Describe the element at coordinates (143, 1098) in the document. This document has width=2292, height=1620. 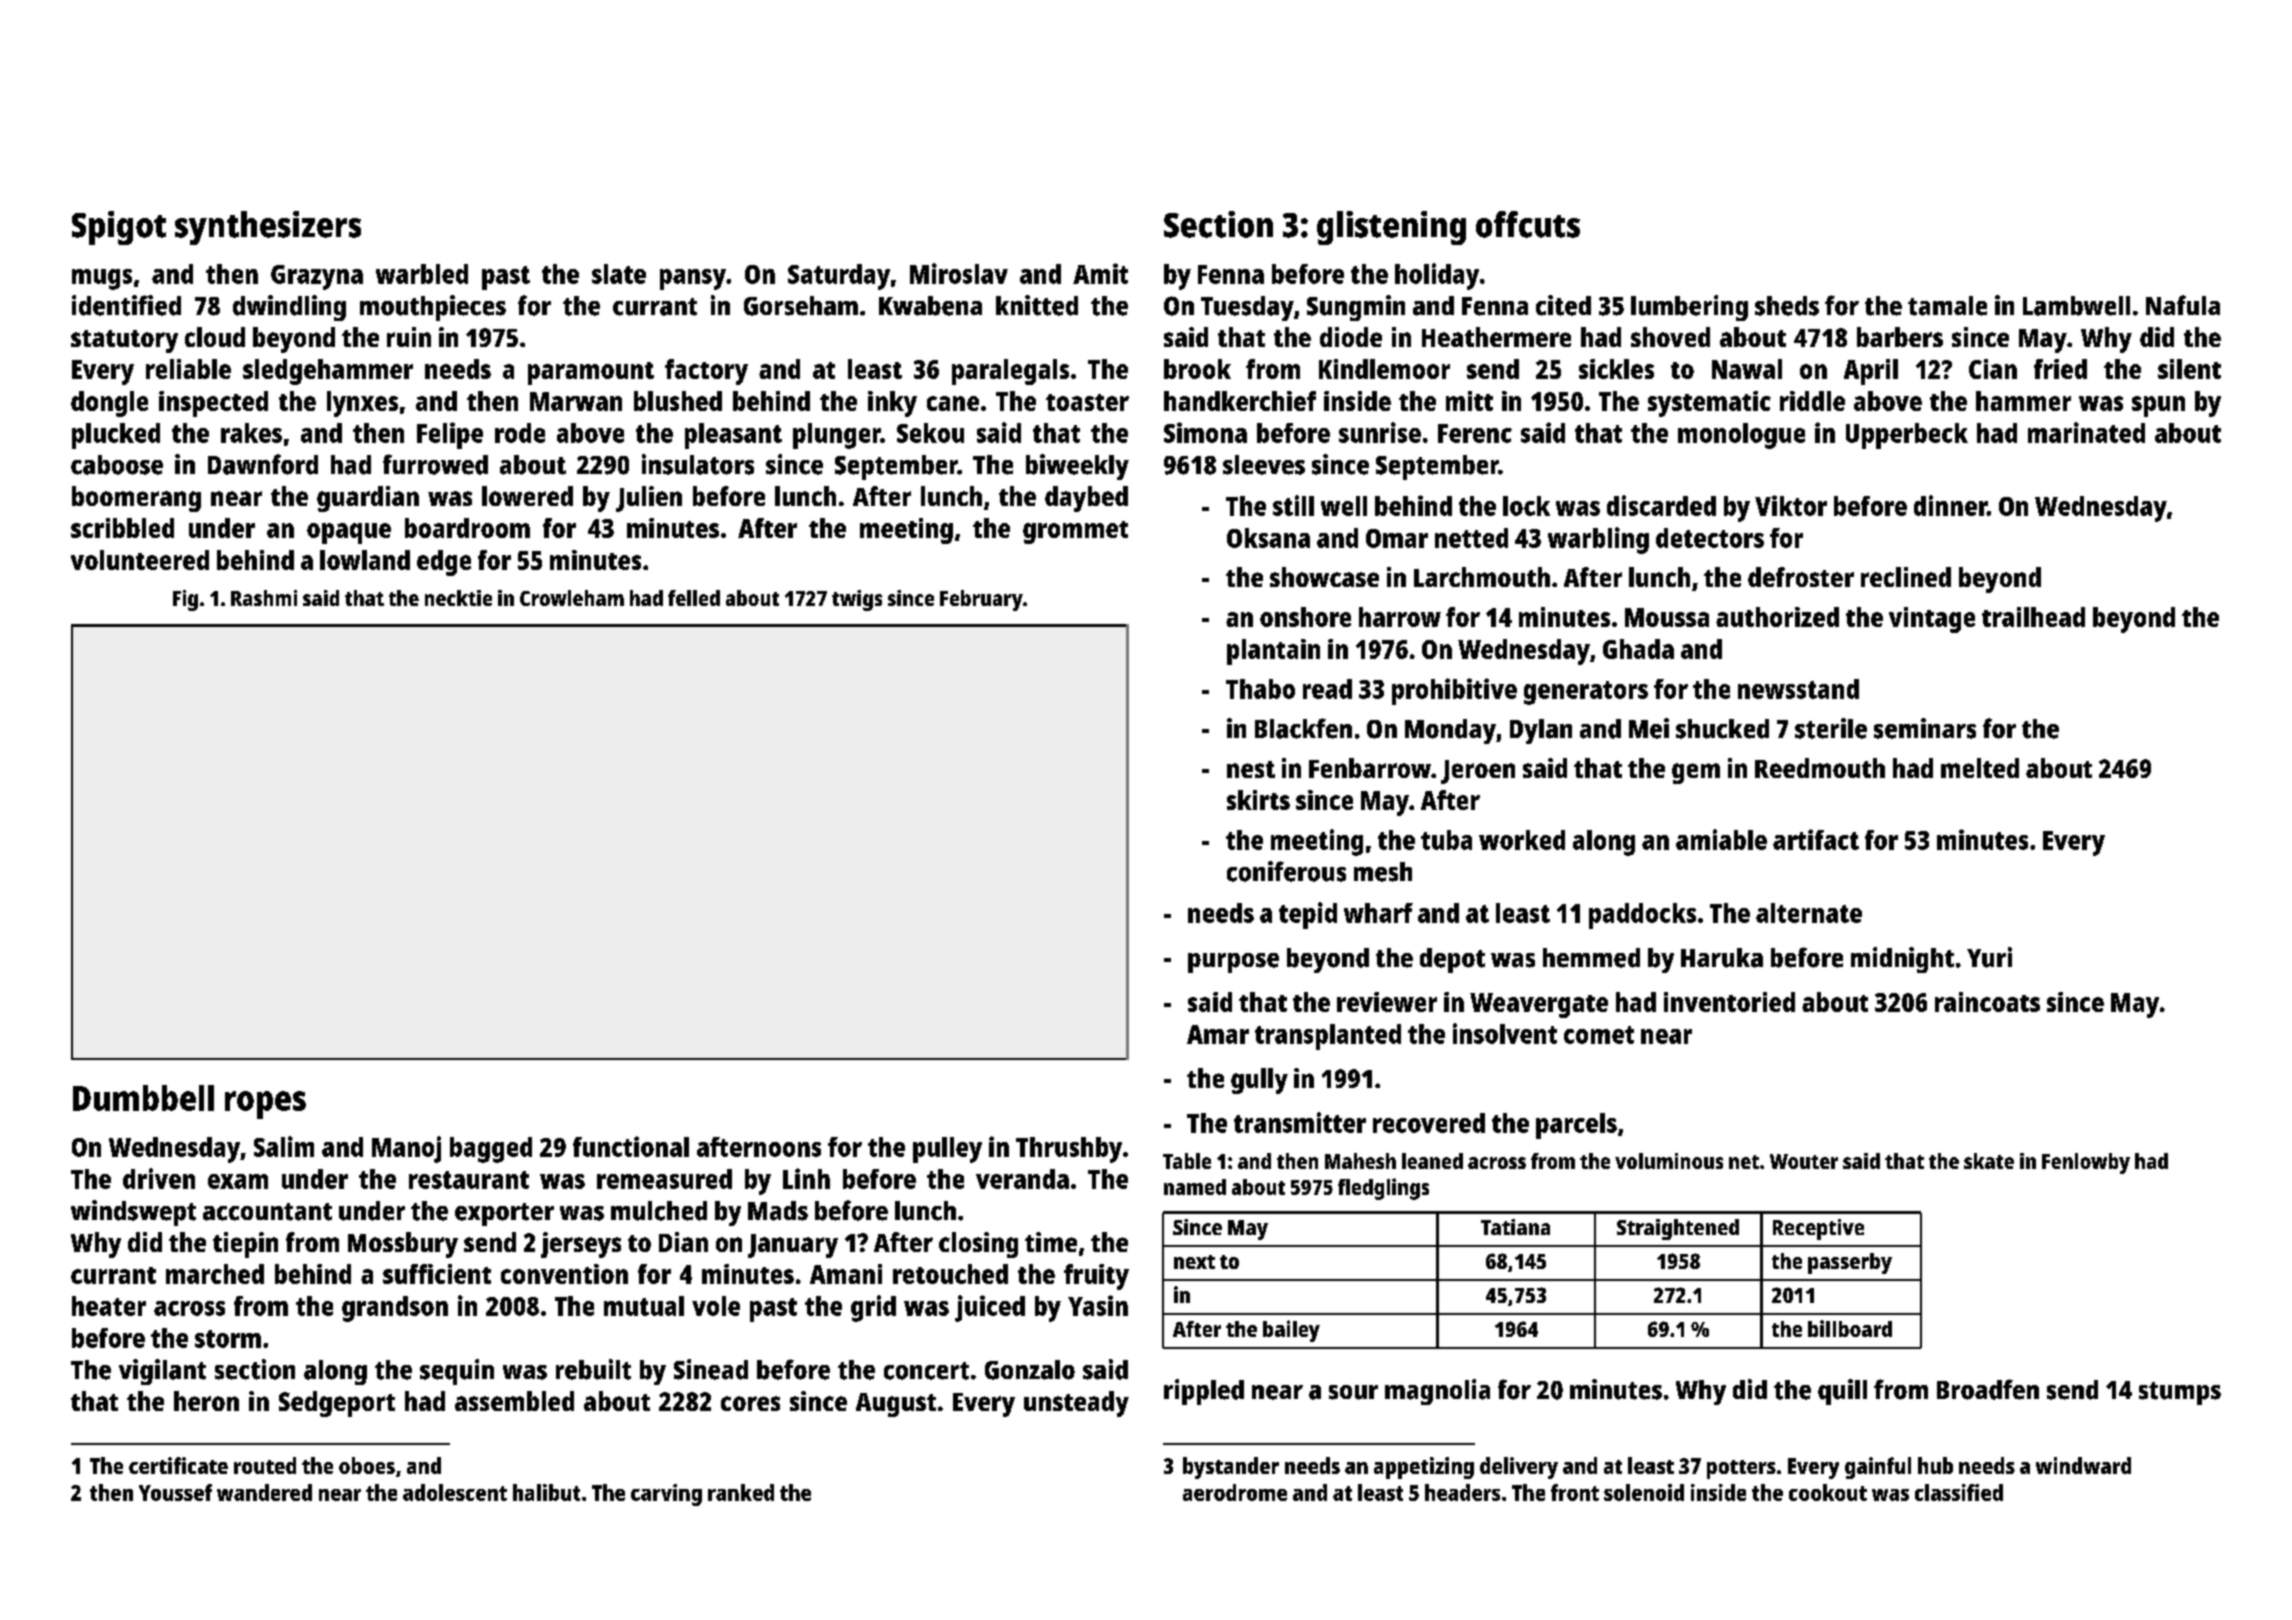
I see `Dumbbell` at that location.
